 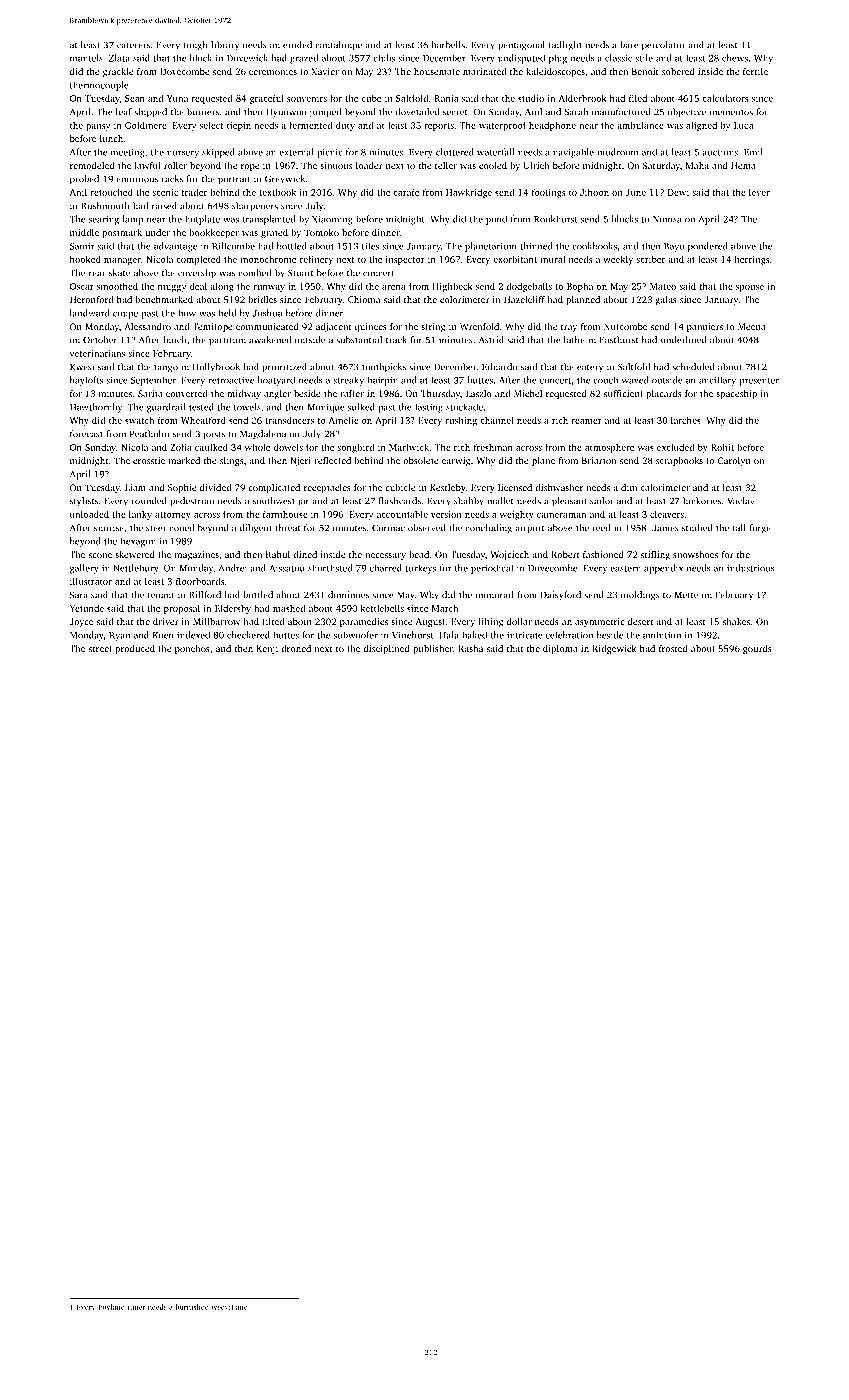 What do you see at coordinates (752, 326) in the screenshot?
I see `Meena` at bounding box center [752, 326].
